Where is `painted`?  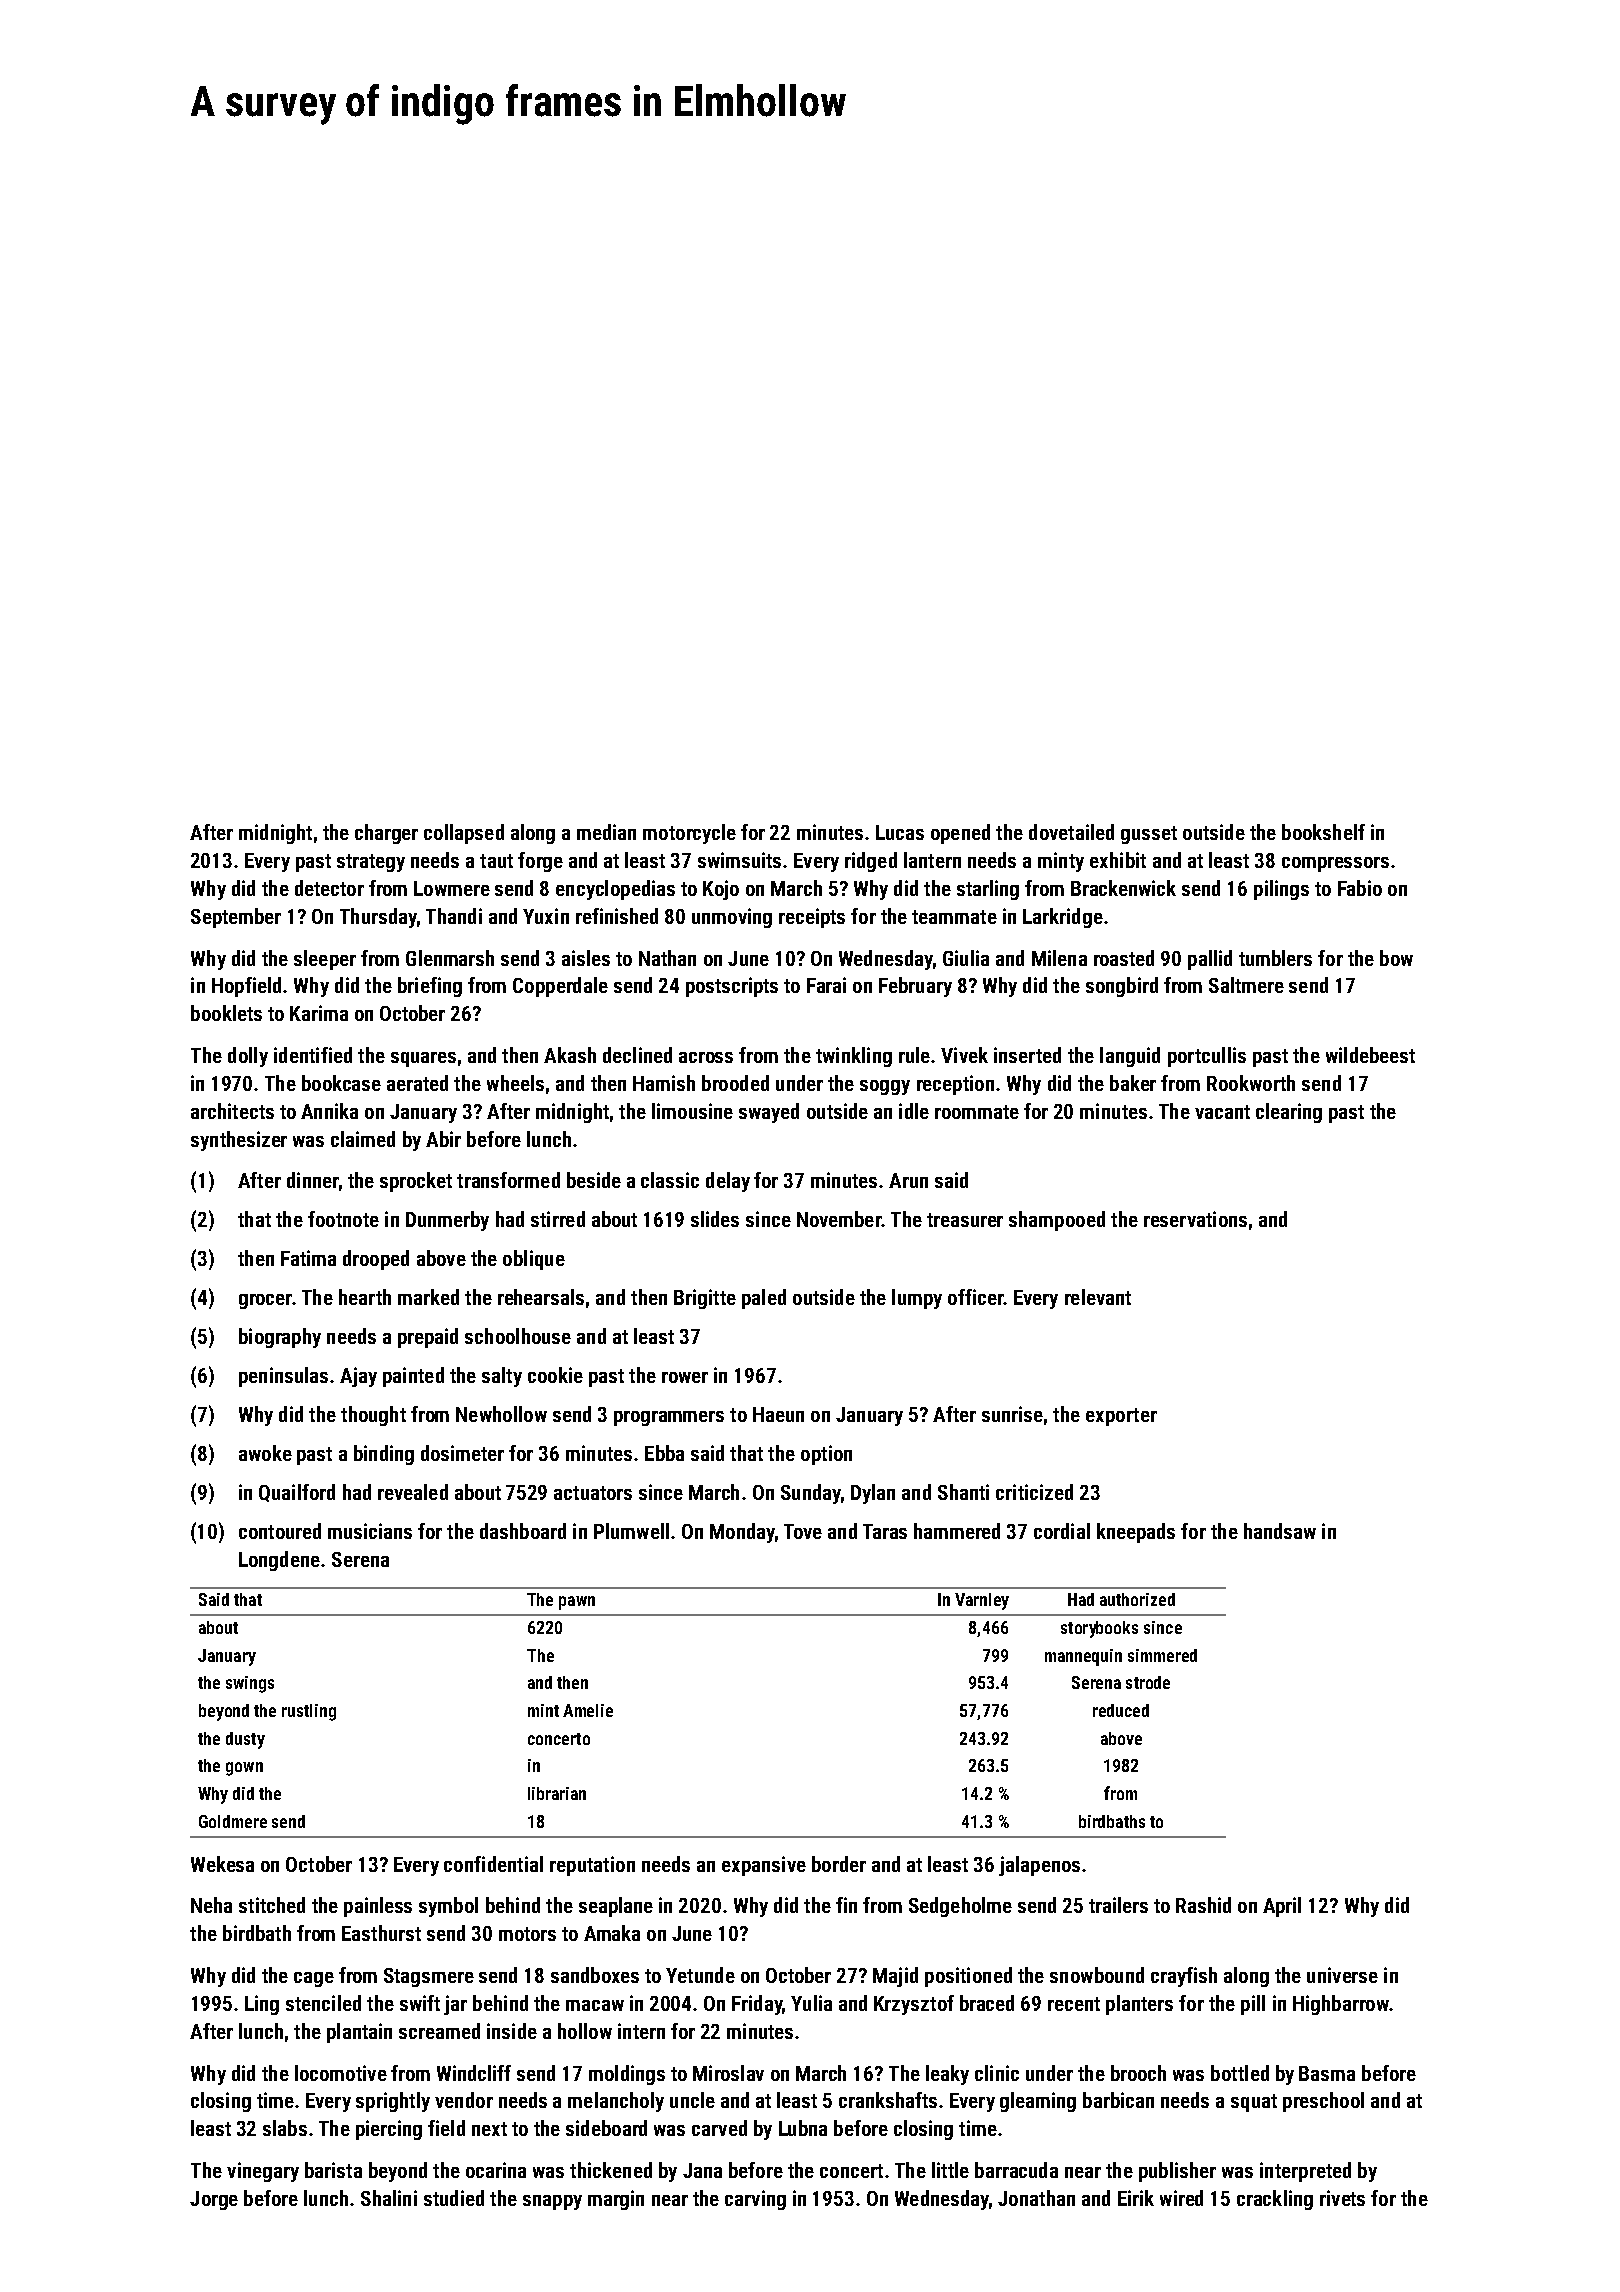 painted is located at coordinates (413, 1377).
